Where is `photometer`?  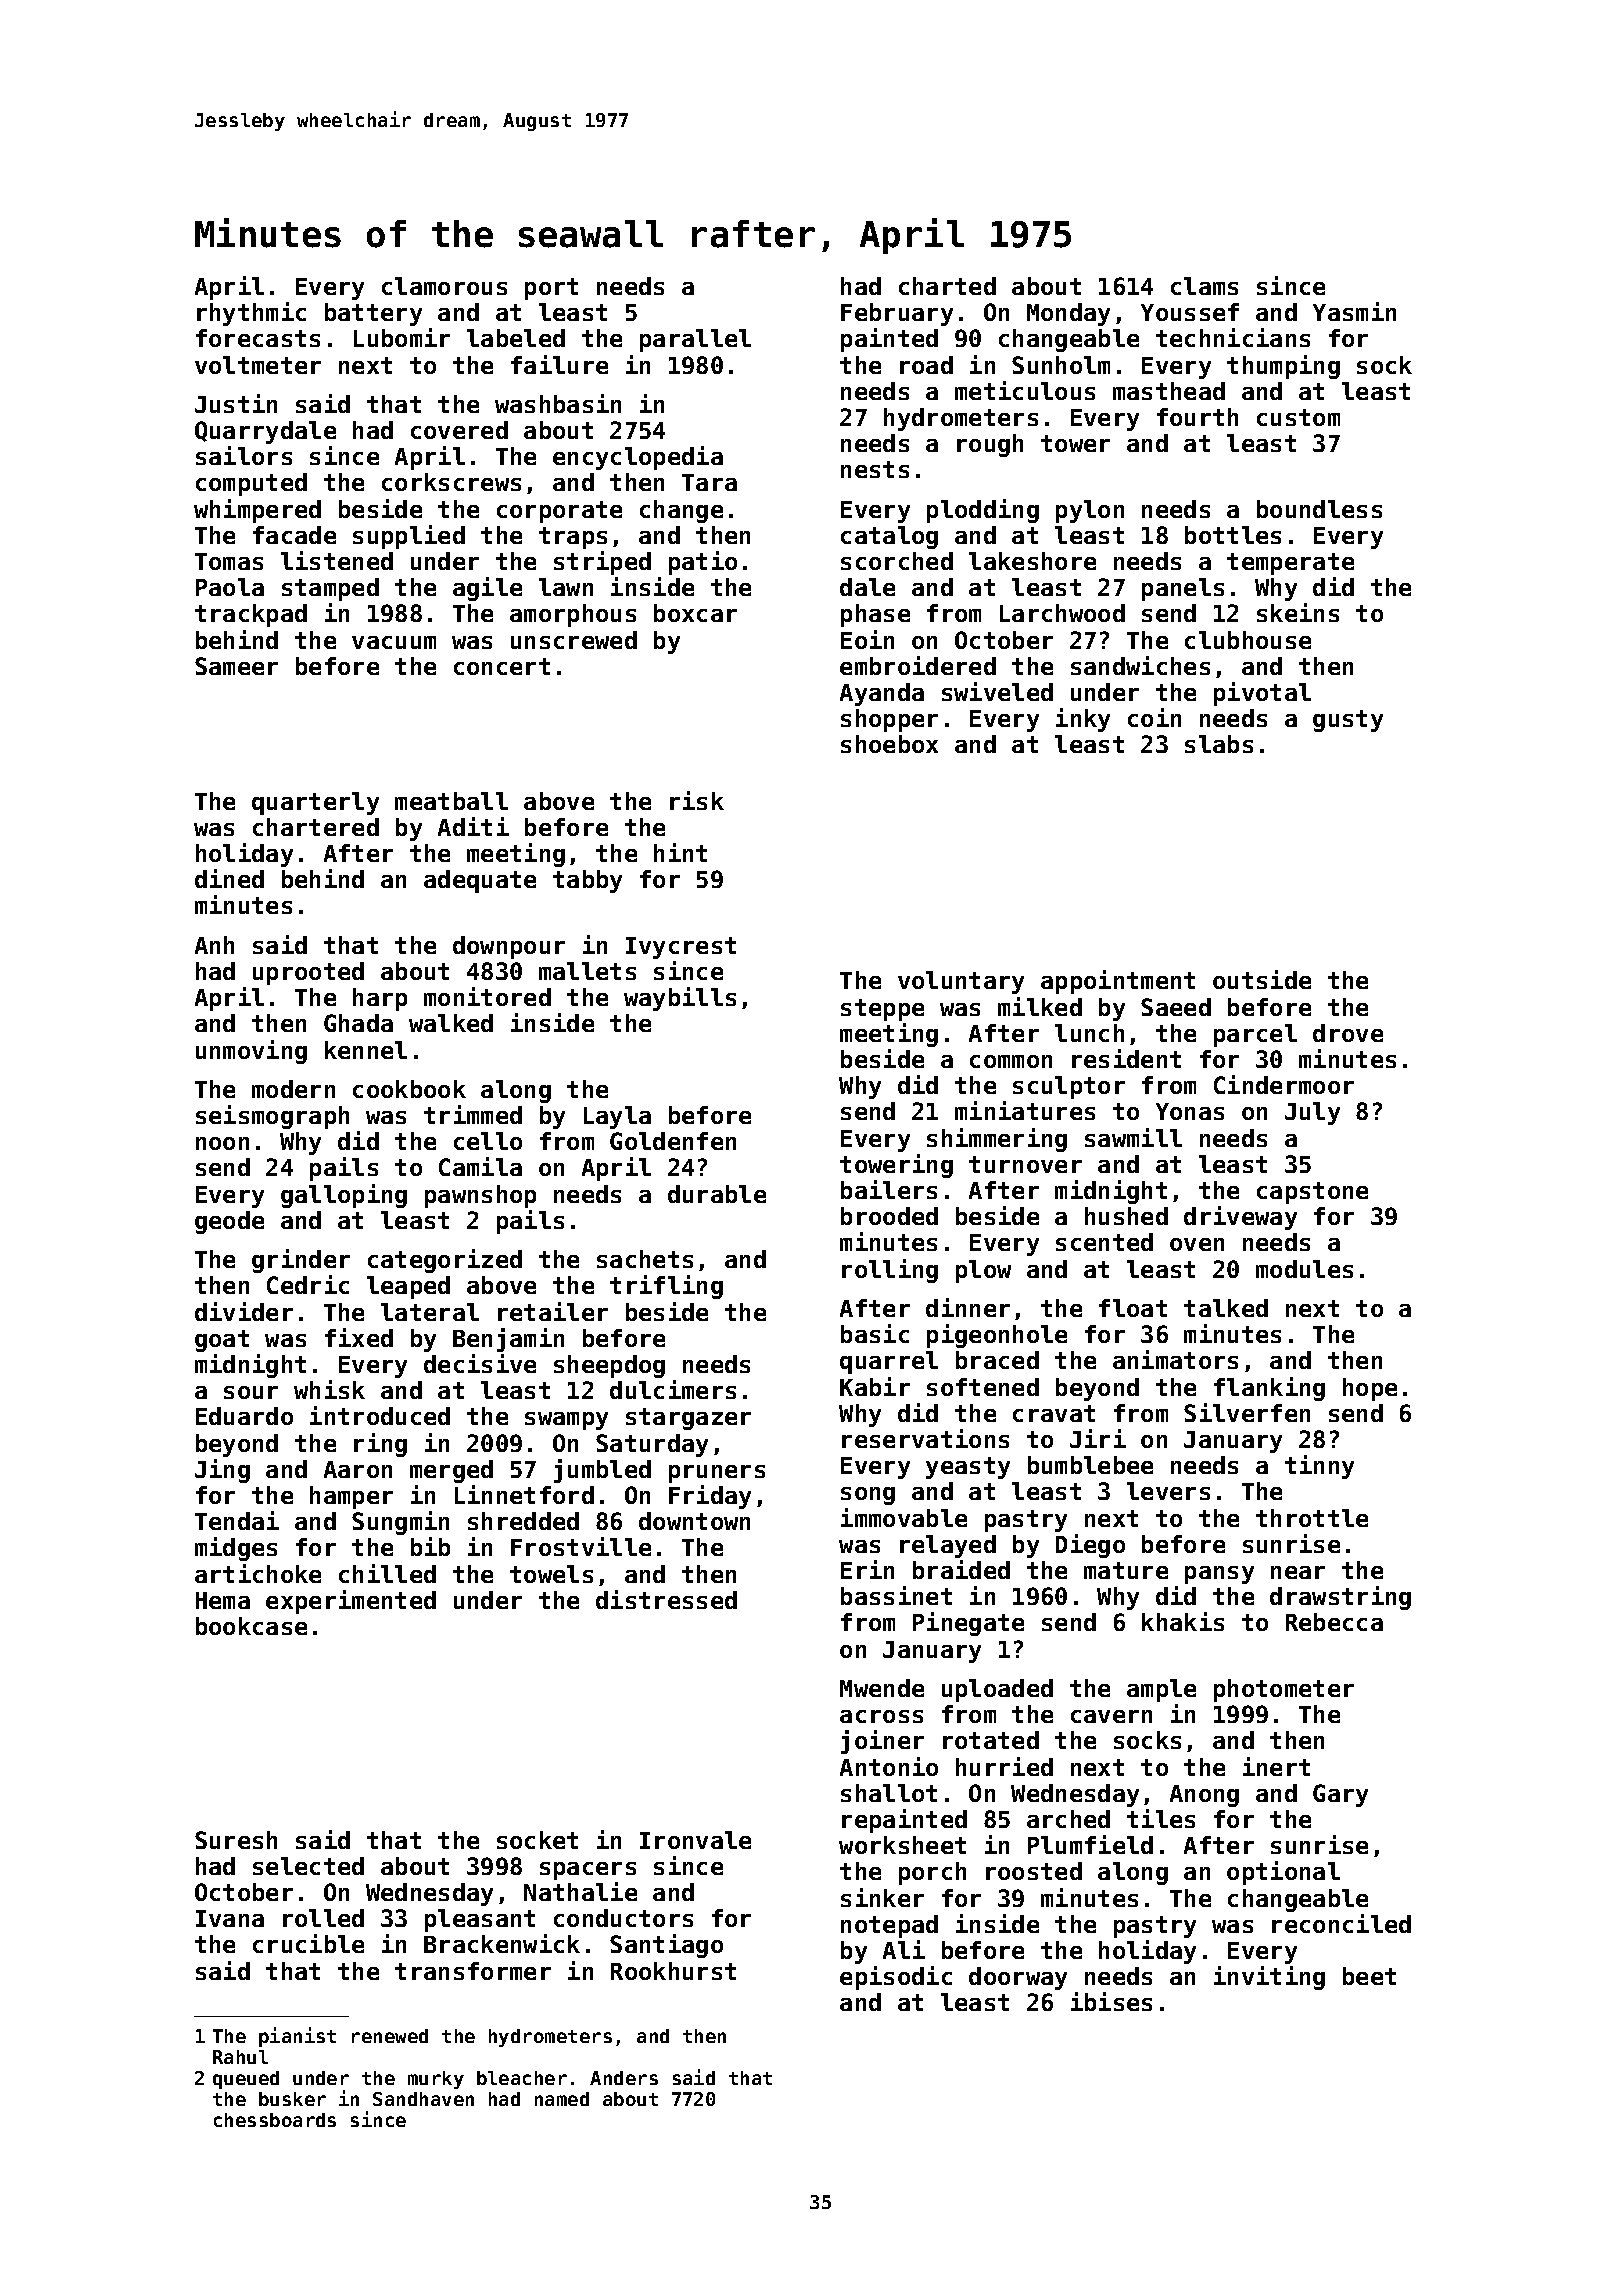
photometer is located at coordinates (1284, 1690).
